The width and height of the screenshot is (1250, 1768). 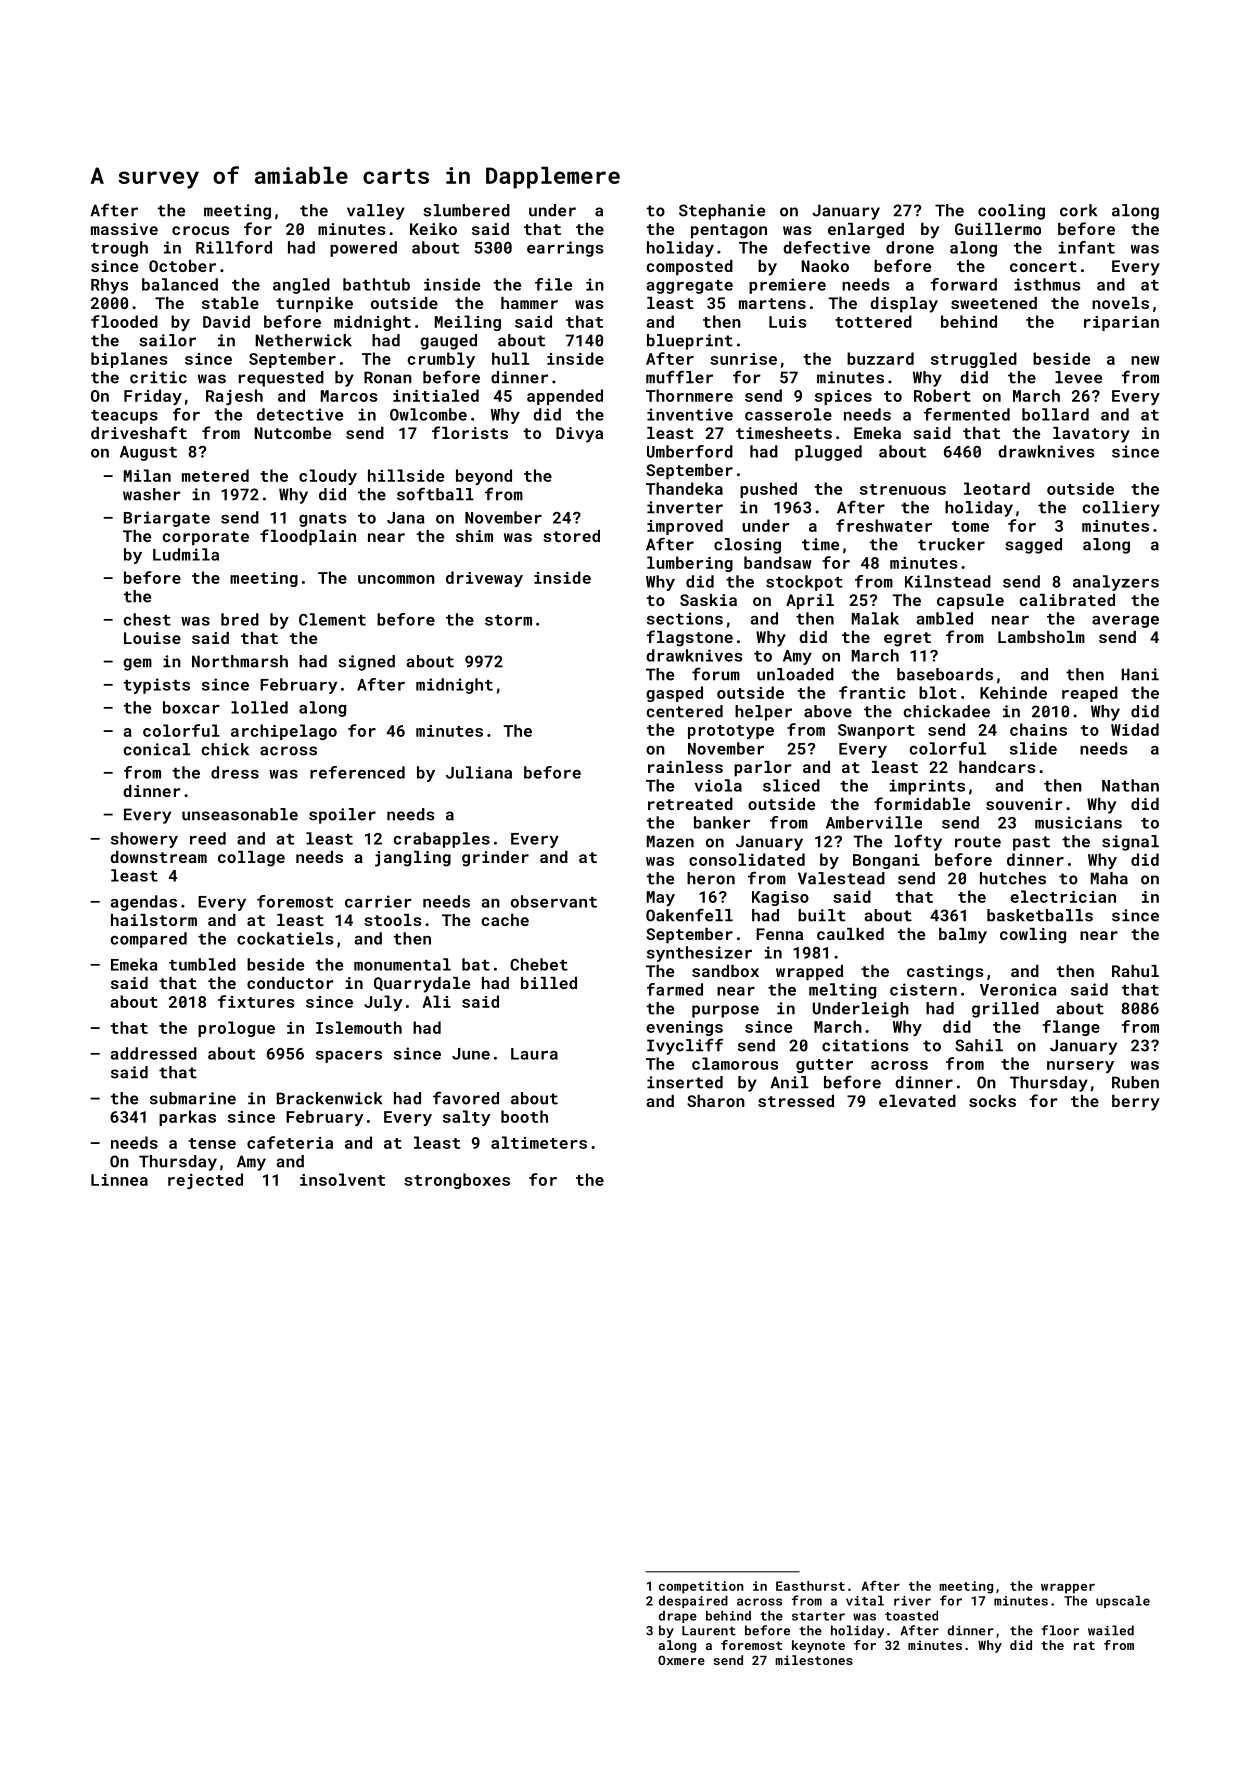 What do you see at coordinates (791, 785) in the screenshot?
I see `sliced` at bounding box center [791, 785].
